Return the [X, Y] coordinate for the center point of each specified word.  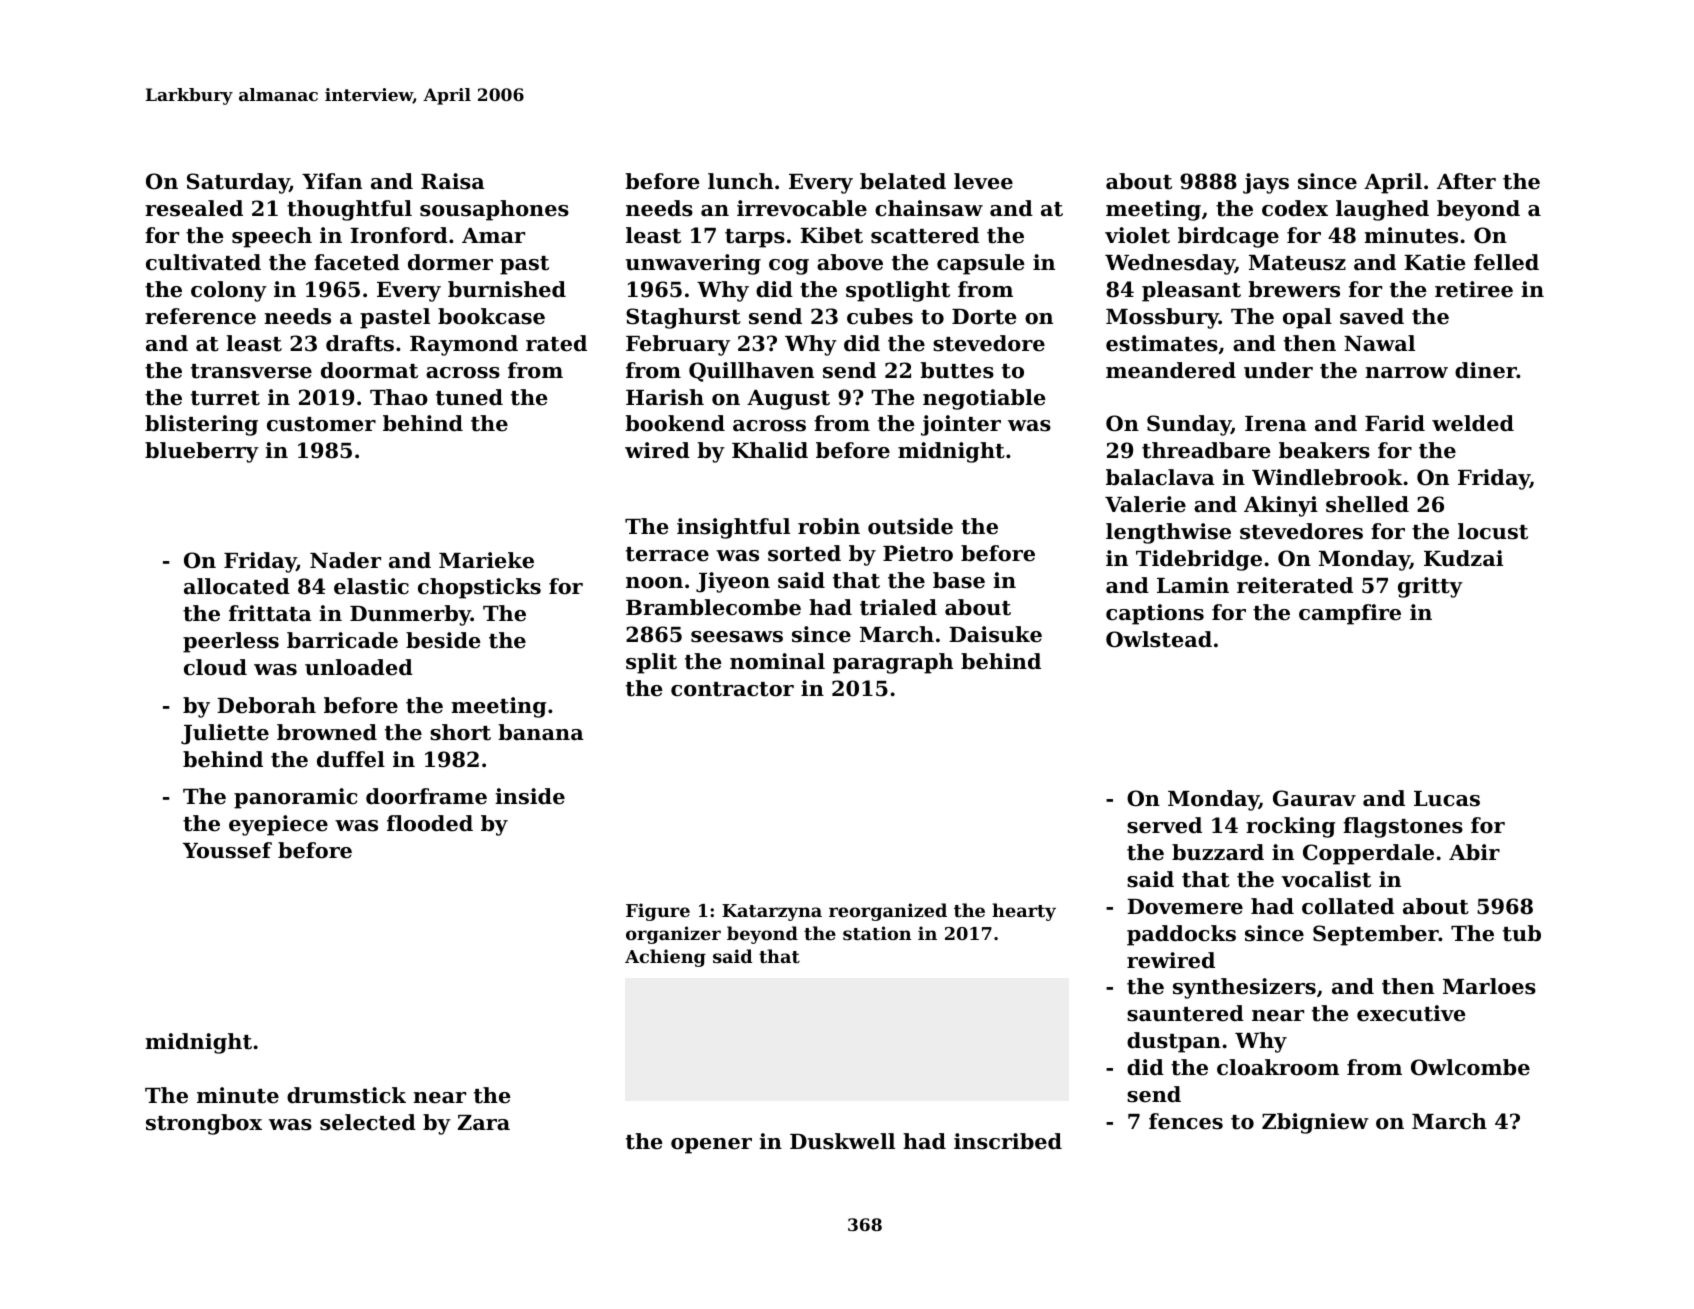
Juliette [225, 734]
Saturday [238, 183]
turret [225, 398]
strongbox [204, 1124]
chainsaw [929, 208]
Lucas [1447, 799]
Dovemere [1185, 907]
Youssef [227, 850]
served [1164, 825]
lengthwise [1168, 533]
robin [829, 526]
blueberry [202, 452]
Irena [1276, 424]
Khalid [770, 450]
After [1466, 181]
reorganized [888, 912]
